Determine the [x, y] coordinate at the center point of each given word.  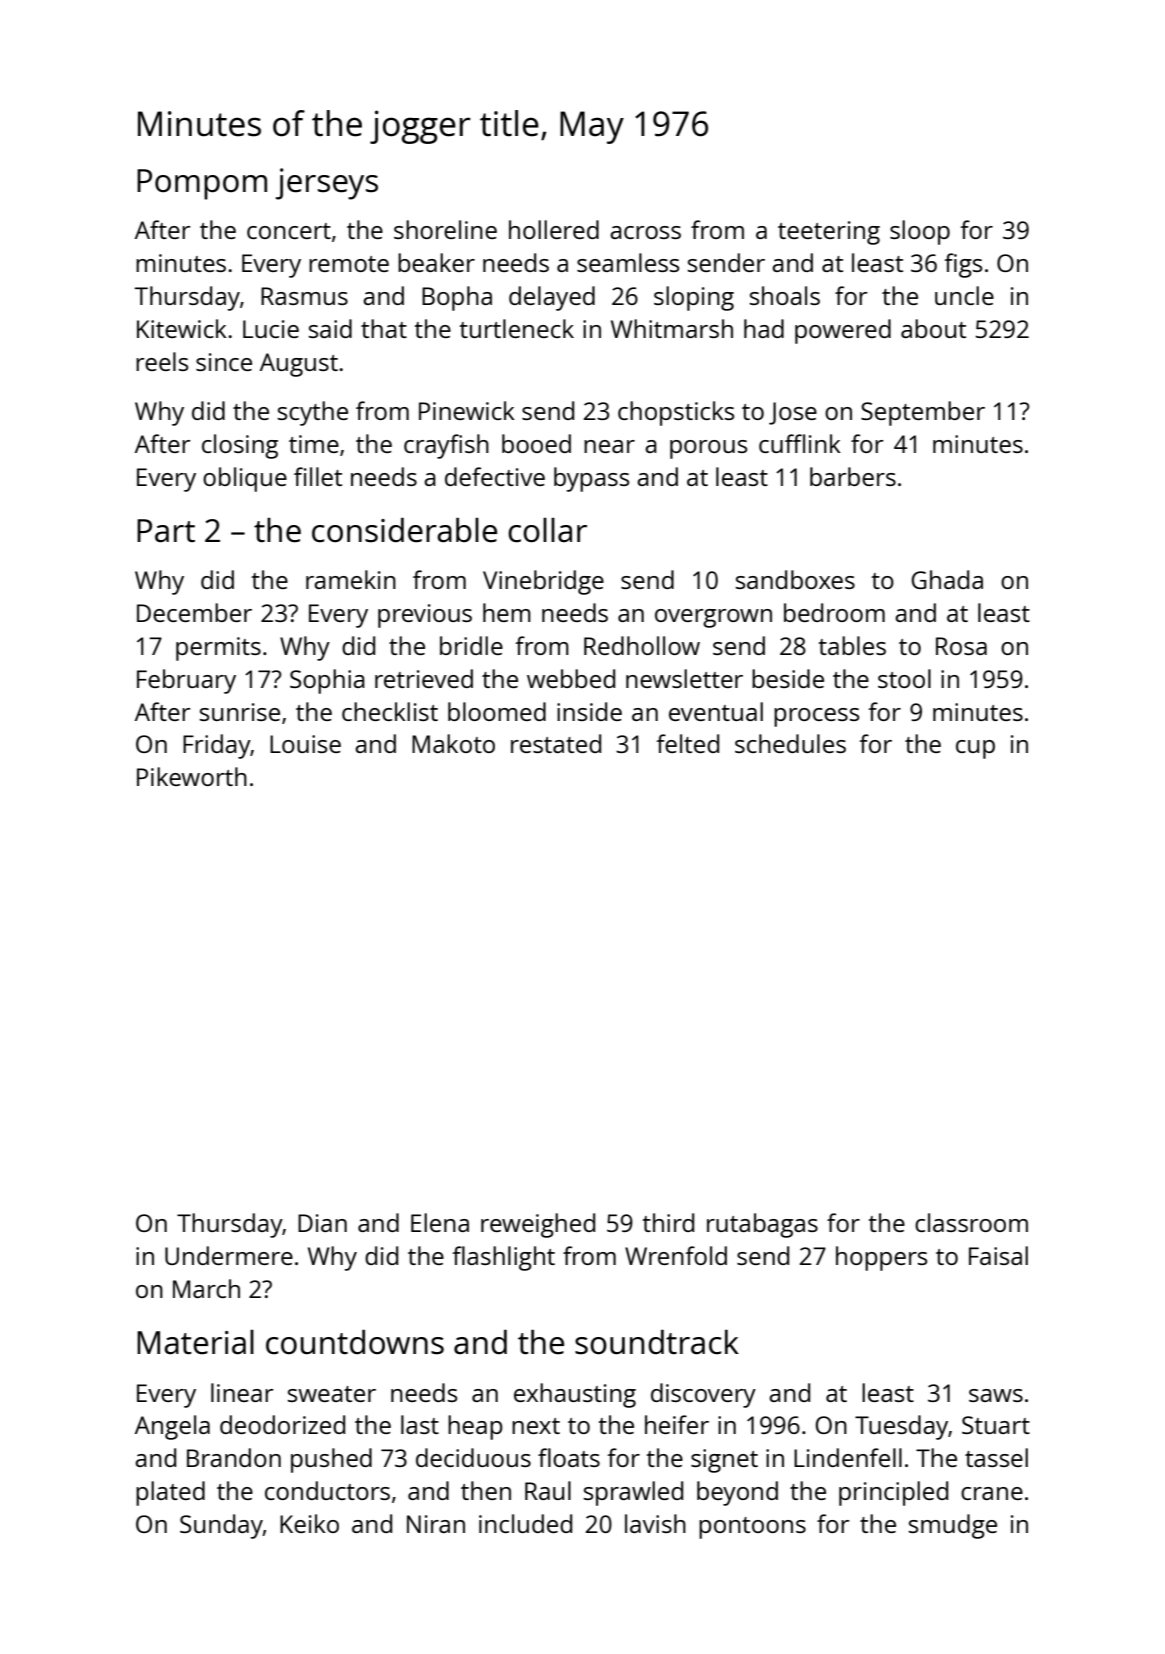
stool [904, 678]
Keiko [309, 1523]
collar [547, 530]
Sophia [327, 681]
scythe [313, 413]
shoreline [445, 229]
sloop [920, 232]
